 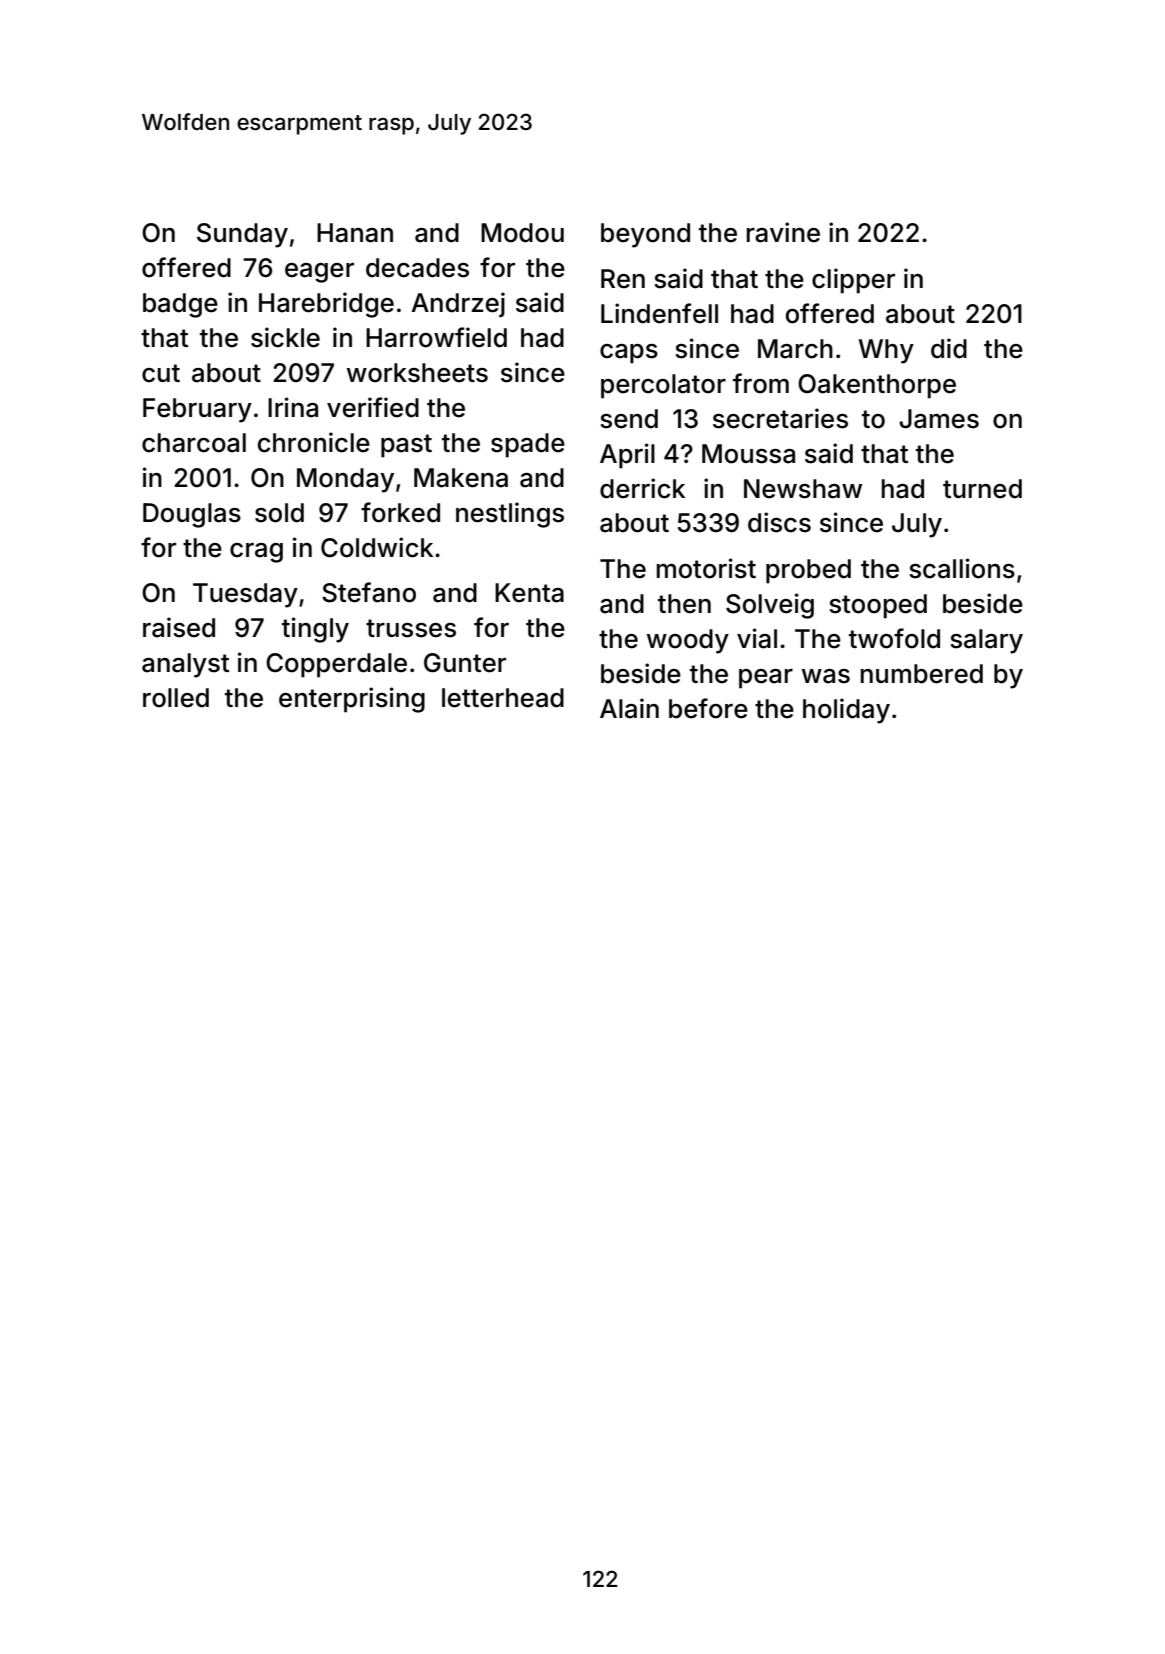 What do you see at coordinates (783, 232) in the screenshot?
I see `ravine` at bounding box center [783, 232].
